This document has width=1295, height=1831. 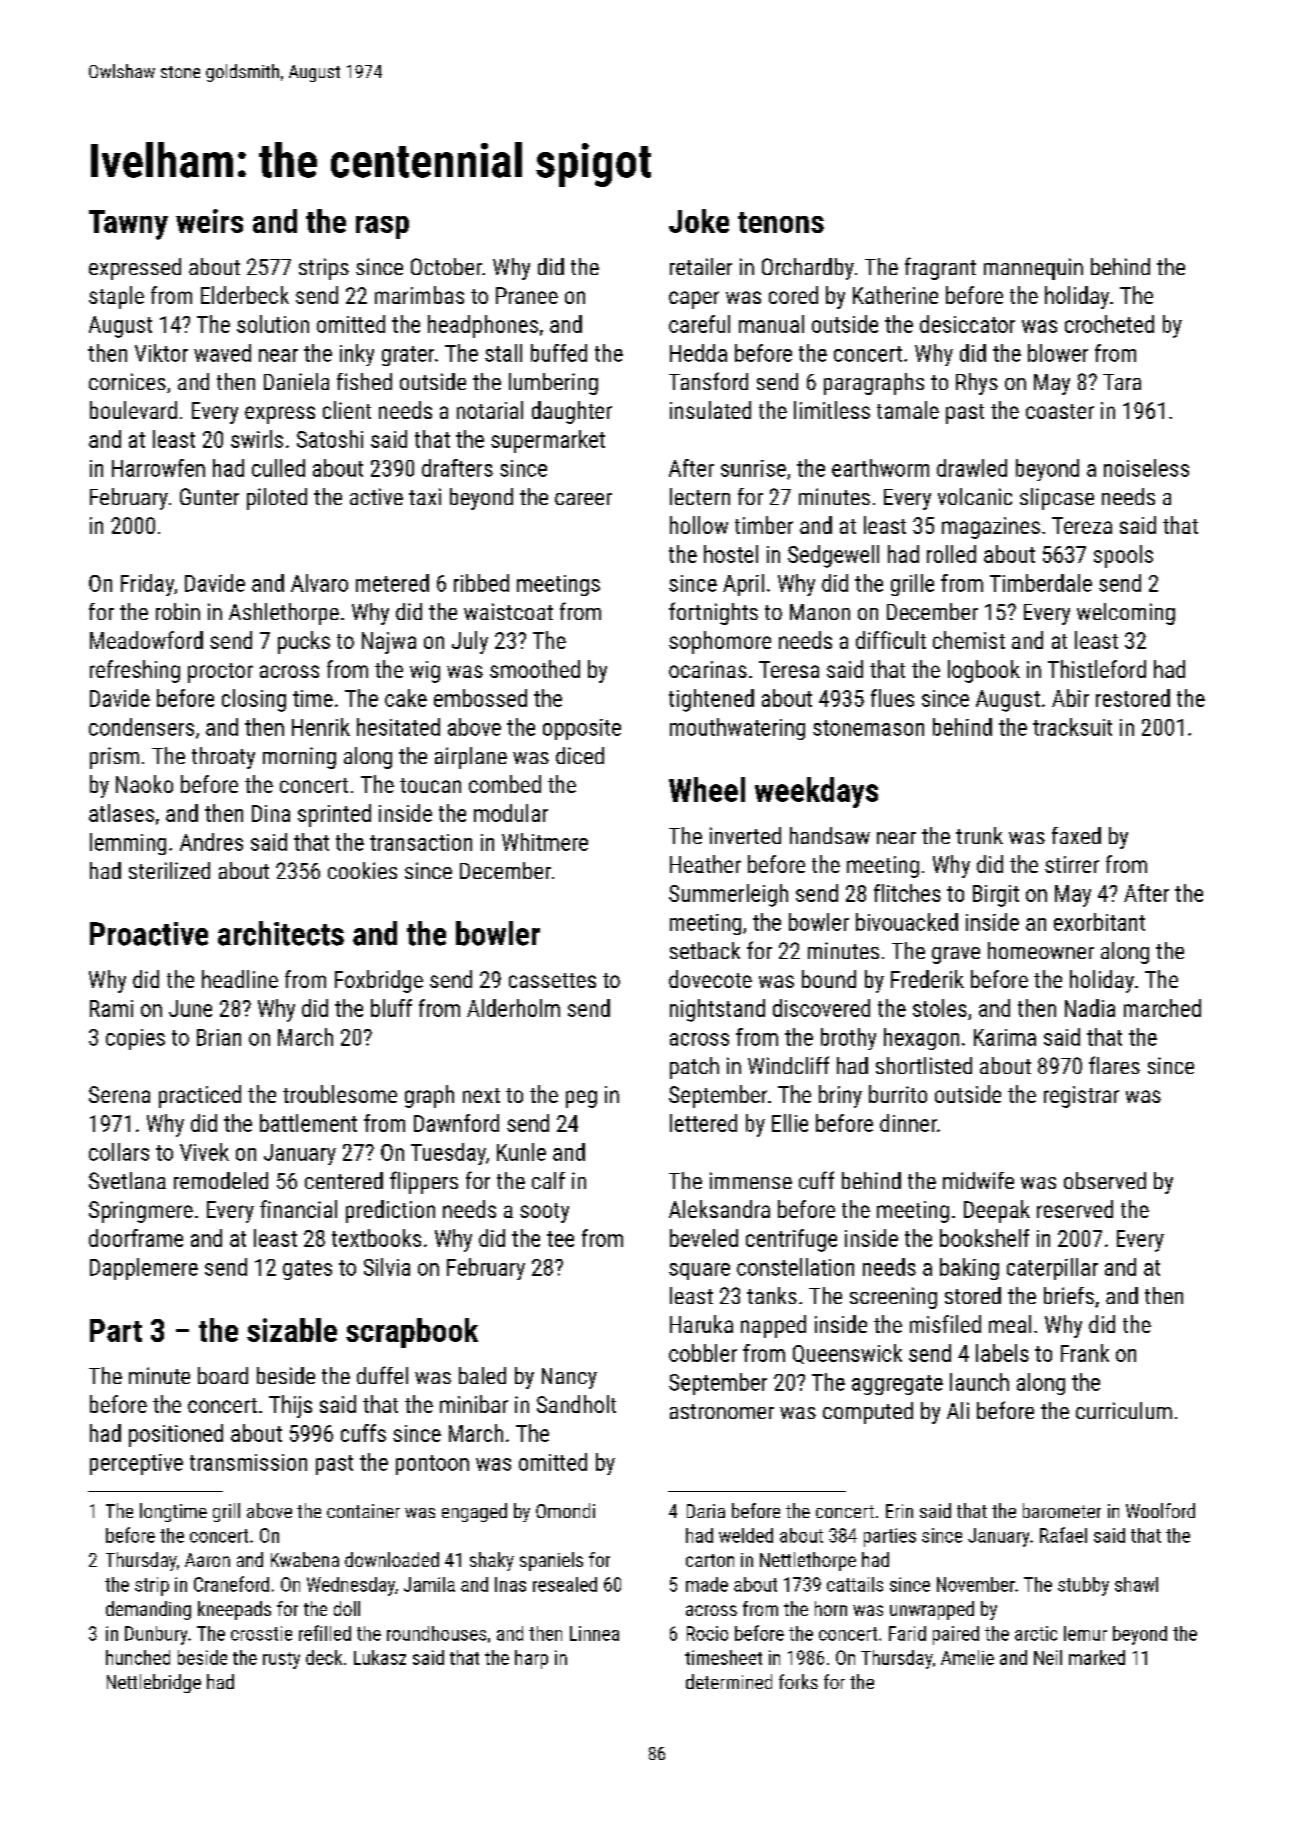 I want to click on Queenswick, so click(x=847, y=1354).
